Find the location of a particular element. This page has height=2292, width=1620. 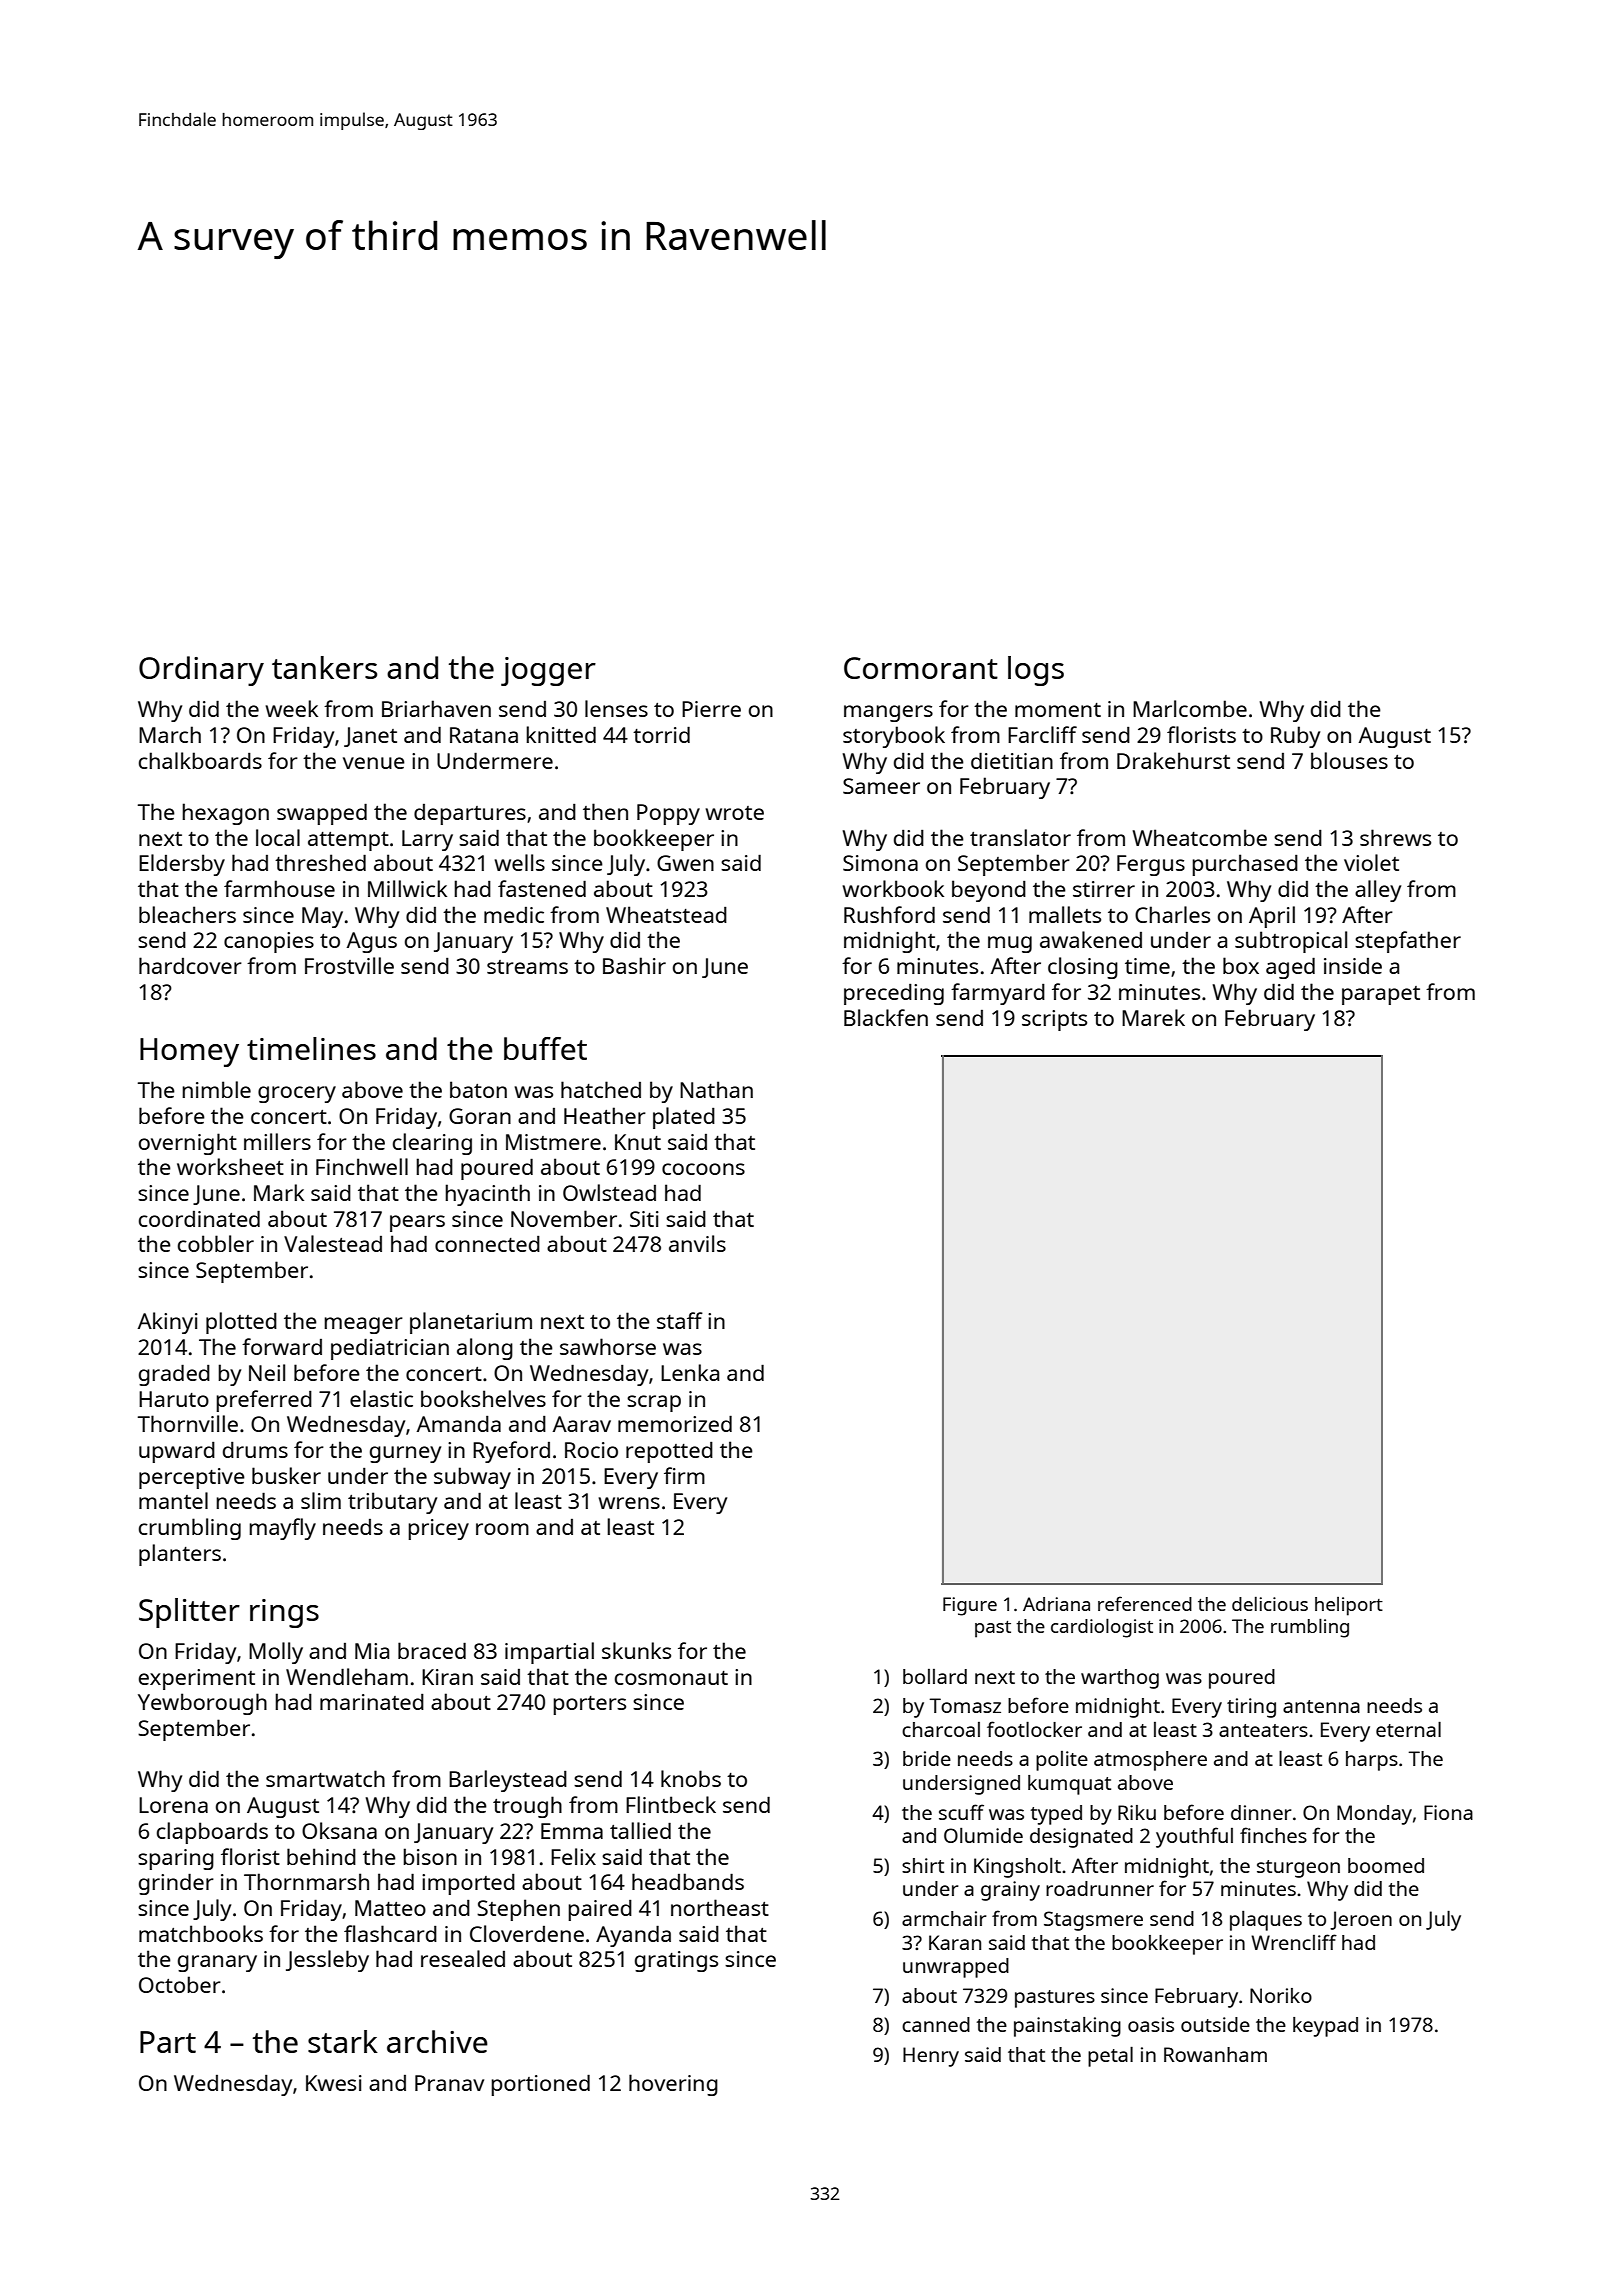

keypad is located at coordinates (1325, 2027).
